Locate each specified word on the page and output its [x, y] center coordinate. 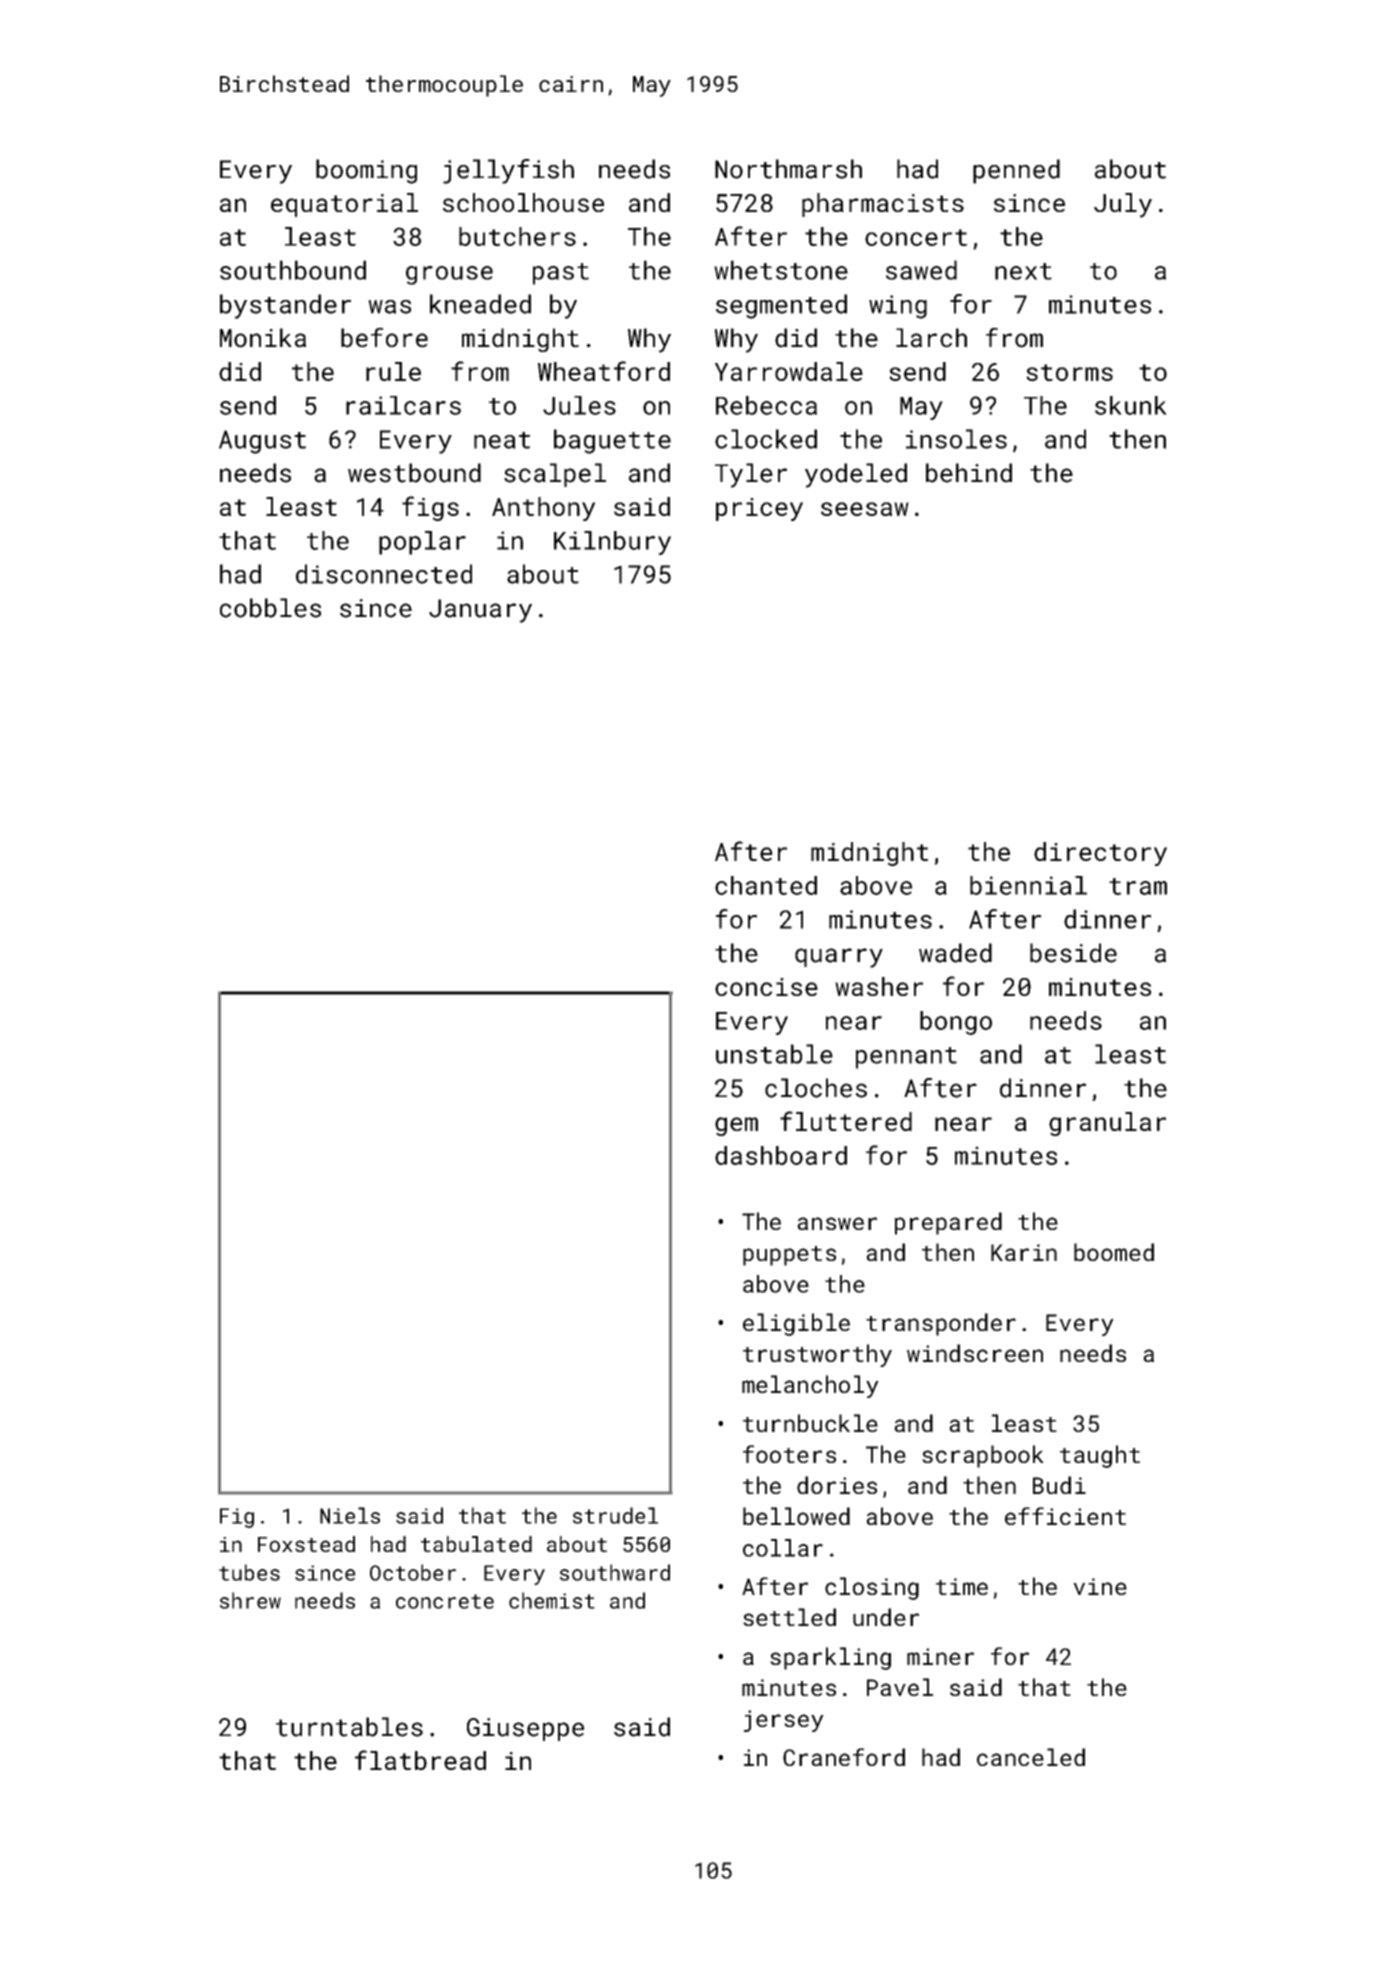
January [480, 611]
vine [1100, 1586]
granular [1107, 1124]
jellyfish [508, 171]
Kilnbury [612, 543]
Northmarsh [788, 169]
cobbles [270, 608]
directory [1100, 854]
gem [736, 1126]
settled [789, 1617]
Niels [350, 1515]
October [413, 1572]
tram [1138, 886]
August [262, 442]
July [1123, 205]
